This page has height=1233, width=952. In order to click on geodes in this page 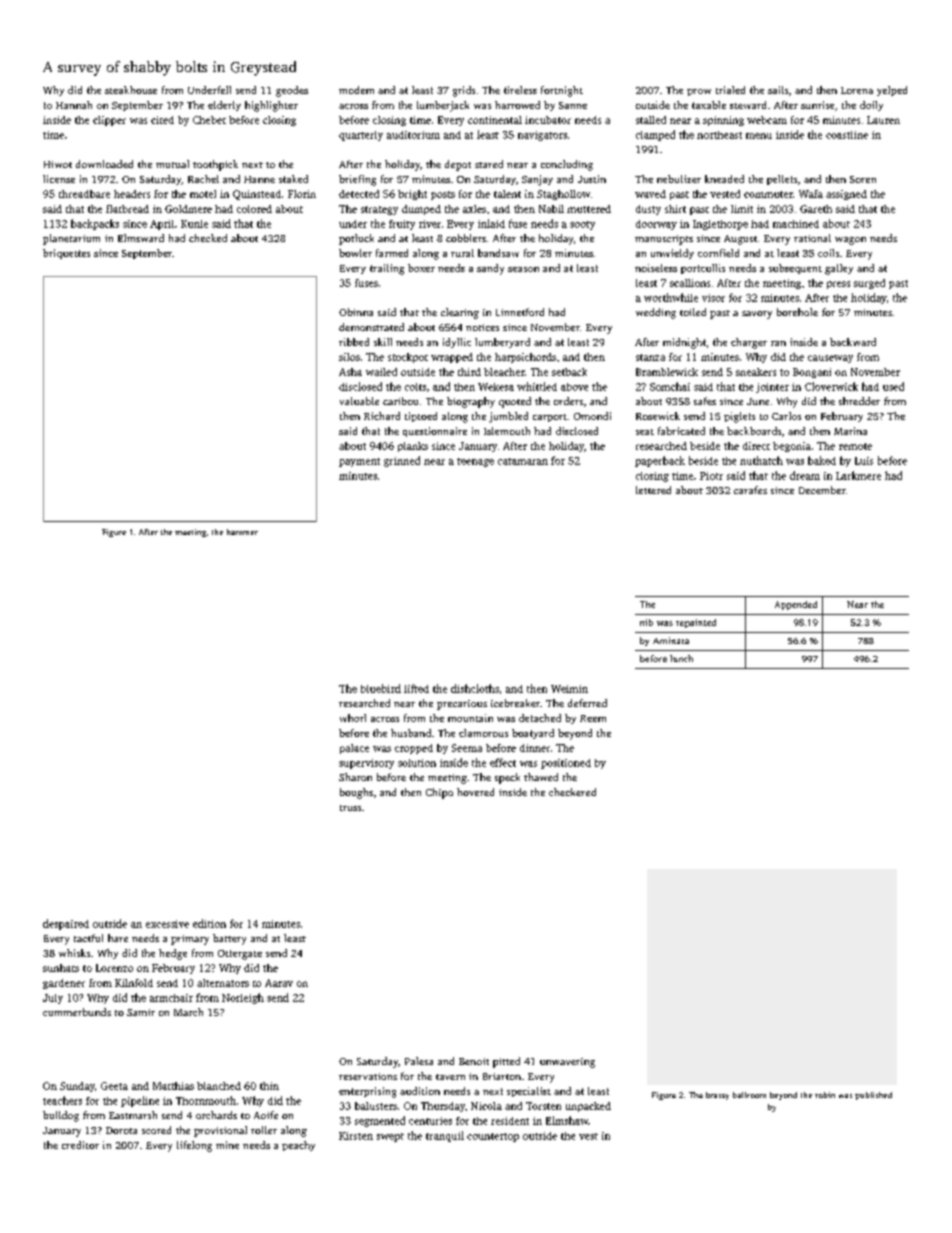, I will do `click(292, 91)`.
